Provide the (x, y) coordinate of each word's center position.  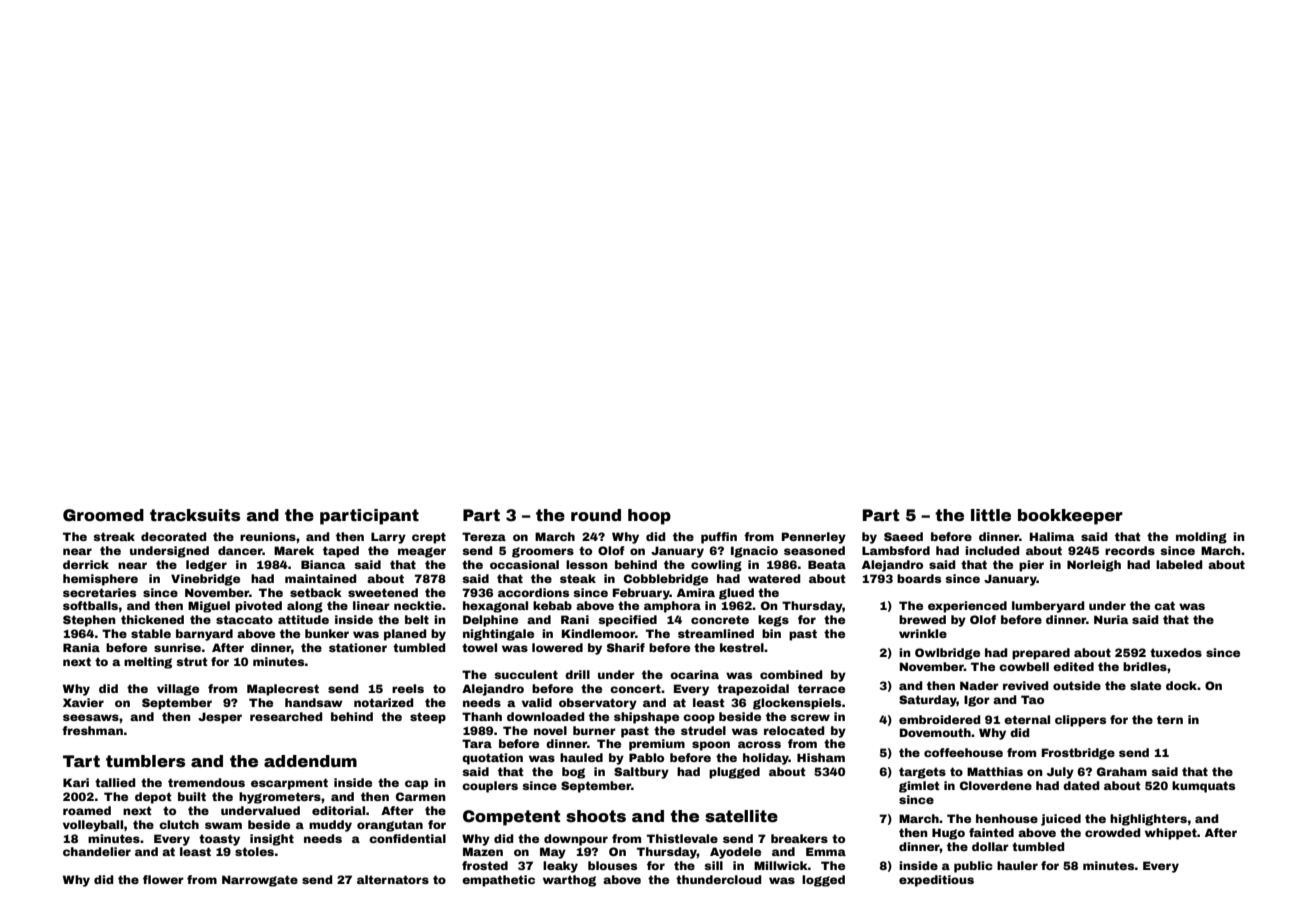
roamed (87, 810)
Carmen (421, 796)
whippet (1171, 834)
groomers (543, 552)
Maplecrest (283, 690)
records (1130, 550)
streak (114, 536)
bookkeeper (1070, 517)
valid (537, 702)
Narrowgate (260, 881)
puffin (719, 538)
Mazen (483, 851)
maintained (321, 578)
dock (1182, 685)
